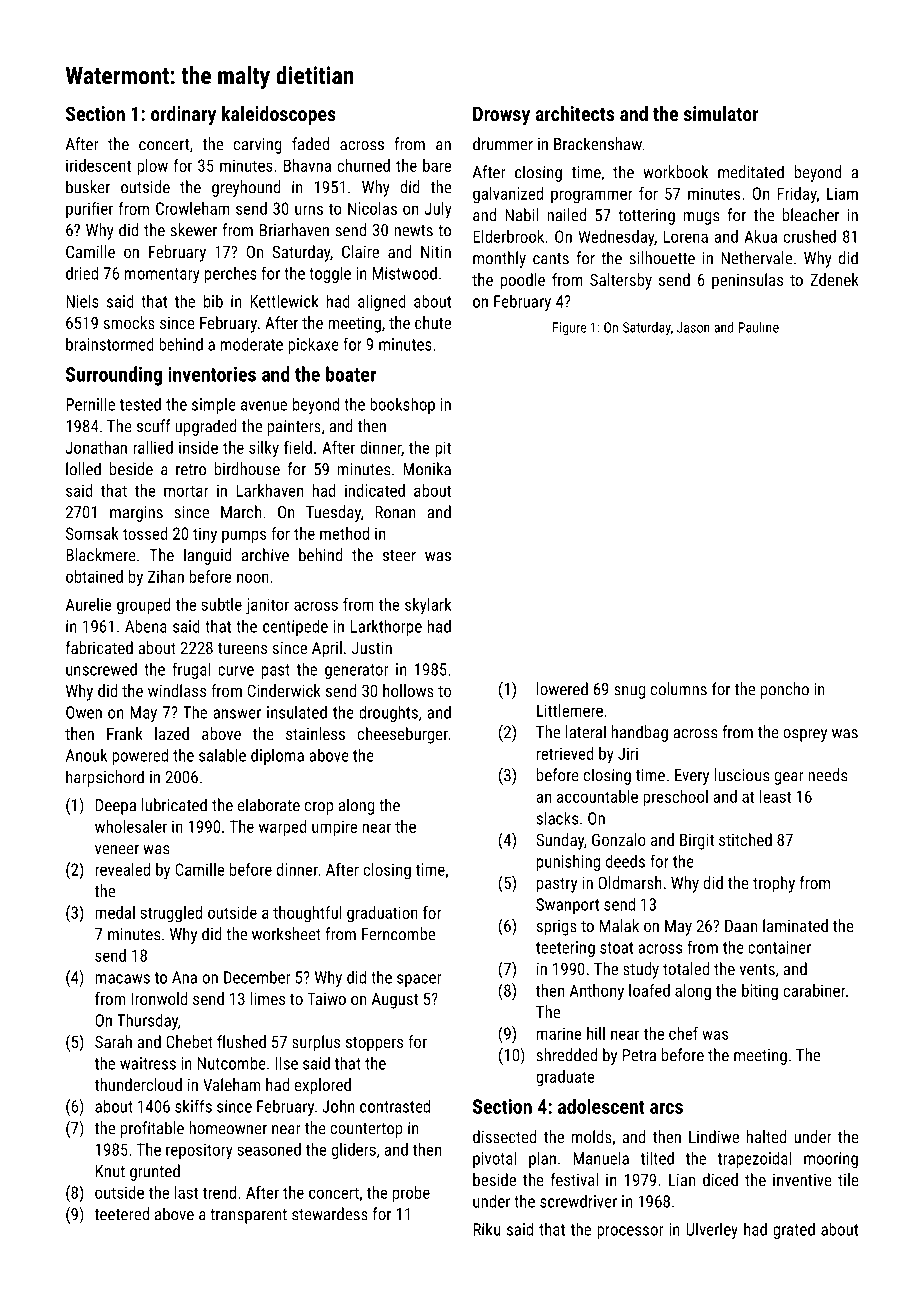 The height and width of the image is (1308, 924). What do you see at coordinates (697, 841) in the image?
I see `Birgit` at bounding box center [697, 841].
